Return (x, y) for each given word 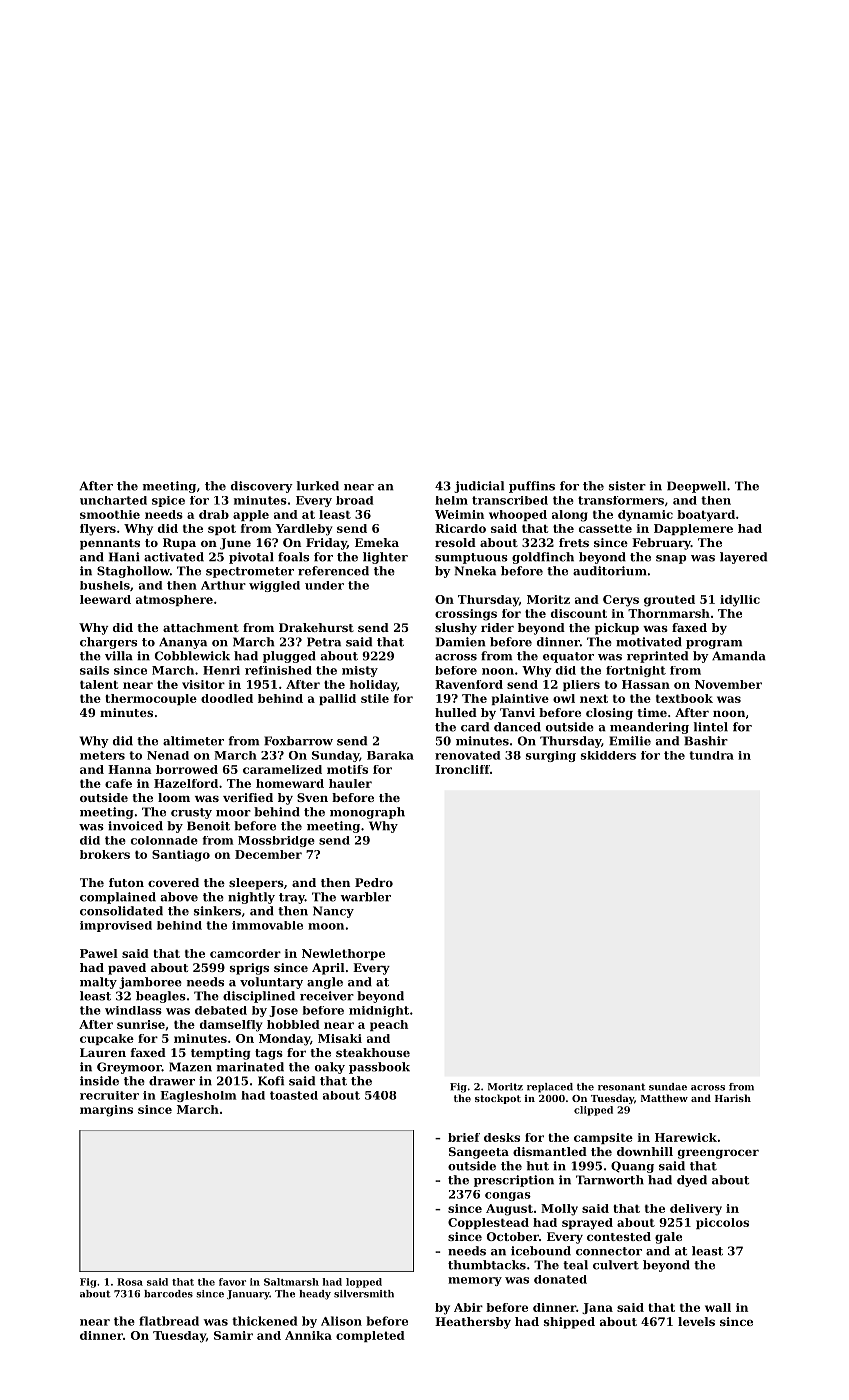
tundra (711, 755)
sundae (668, 1087)
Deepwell (696, 487)
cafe (118, 783)
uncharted (113, 500)
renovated (467, 755)
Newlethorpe (343, 954)
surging (551, 756)
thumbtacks (487, 1265)
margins (106, 1111)
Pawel (99, 953)
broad (354, 500)
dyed (692, 1181)
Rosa (130, 1282)
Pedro (374, 882)
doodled (227, 698)
